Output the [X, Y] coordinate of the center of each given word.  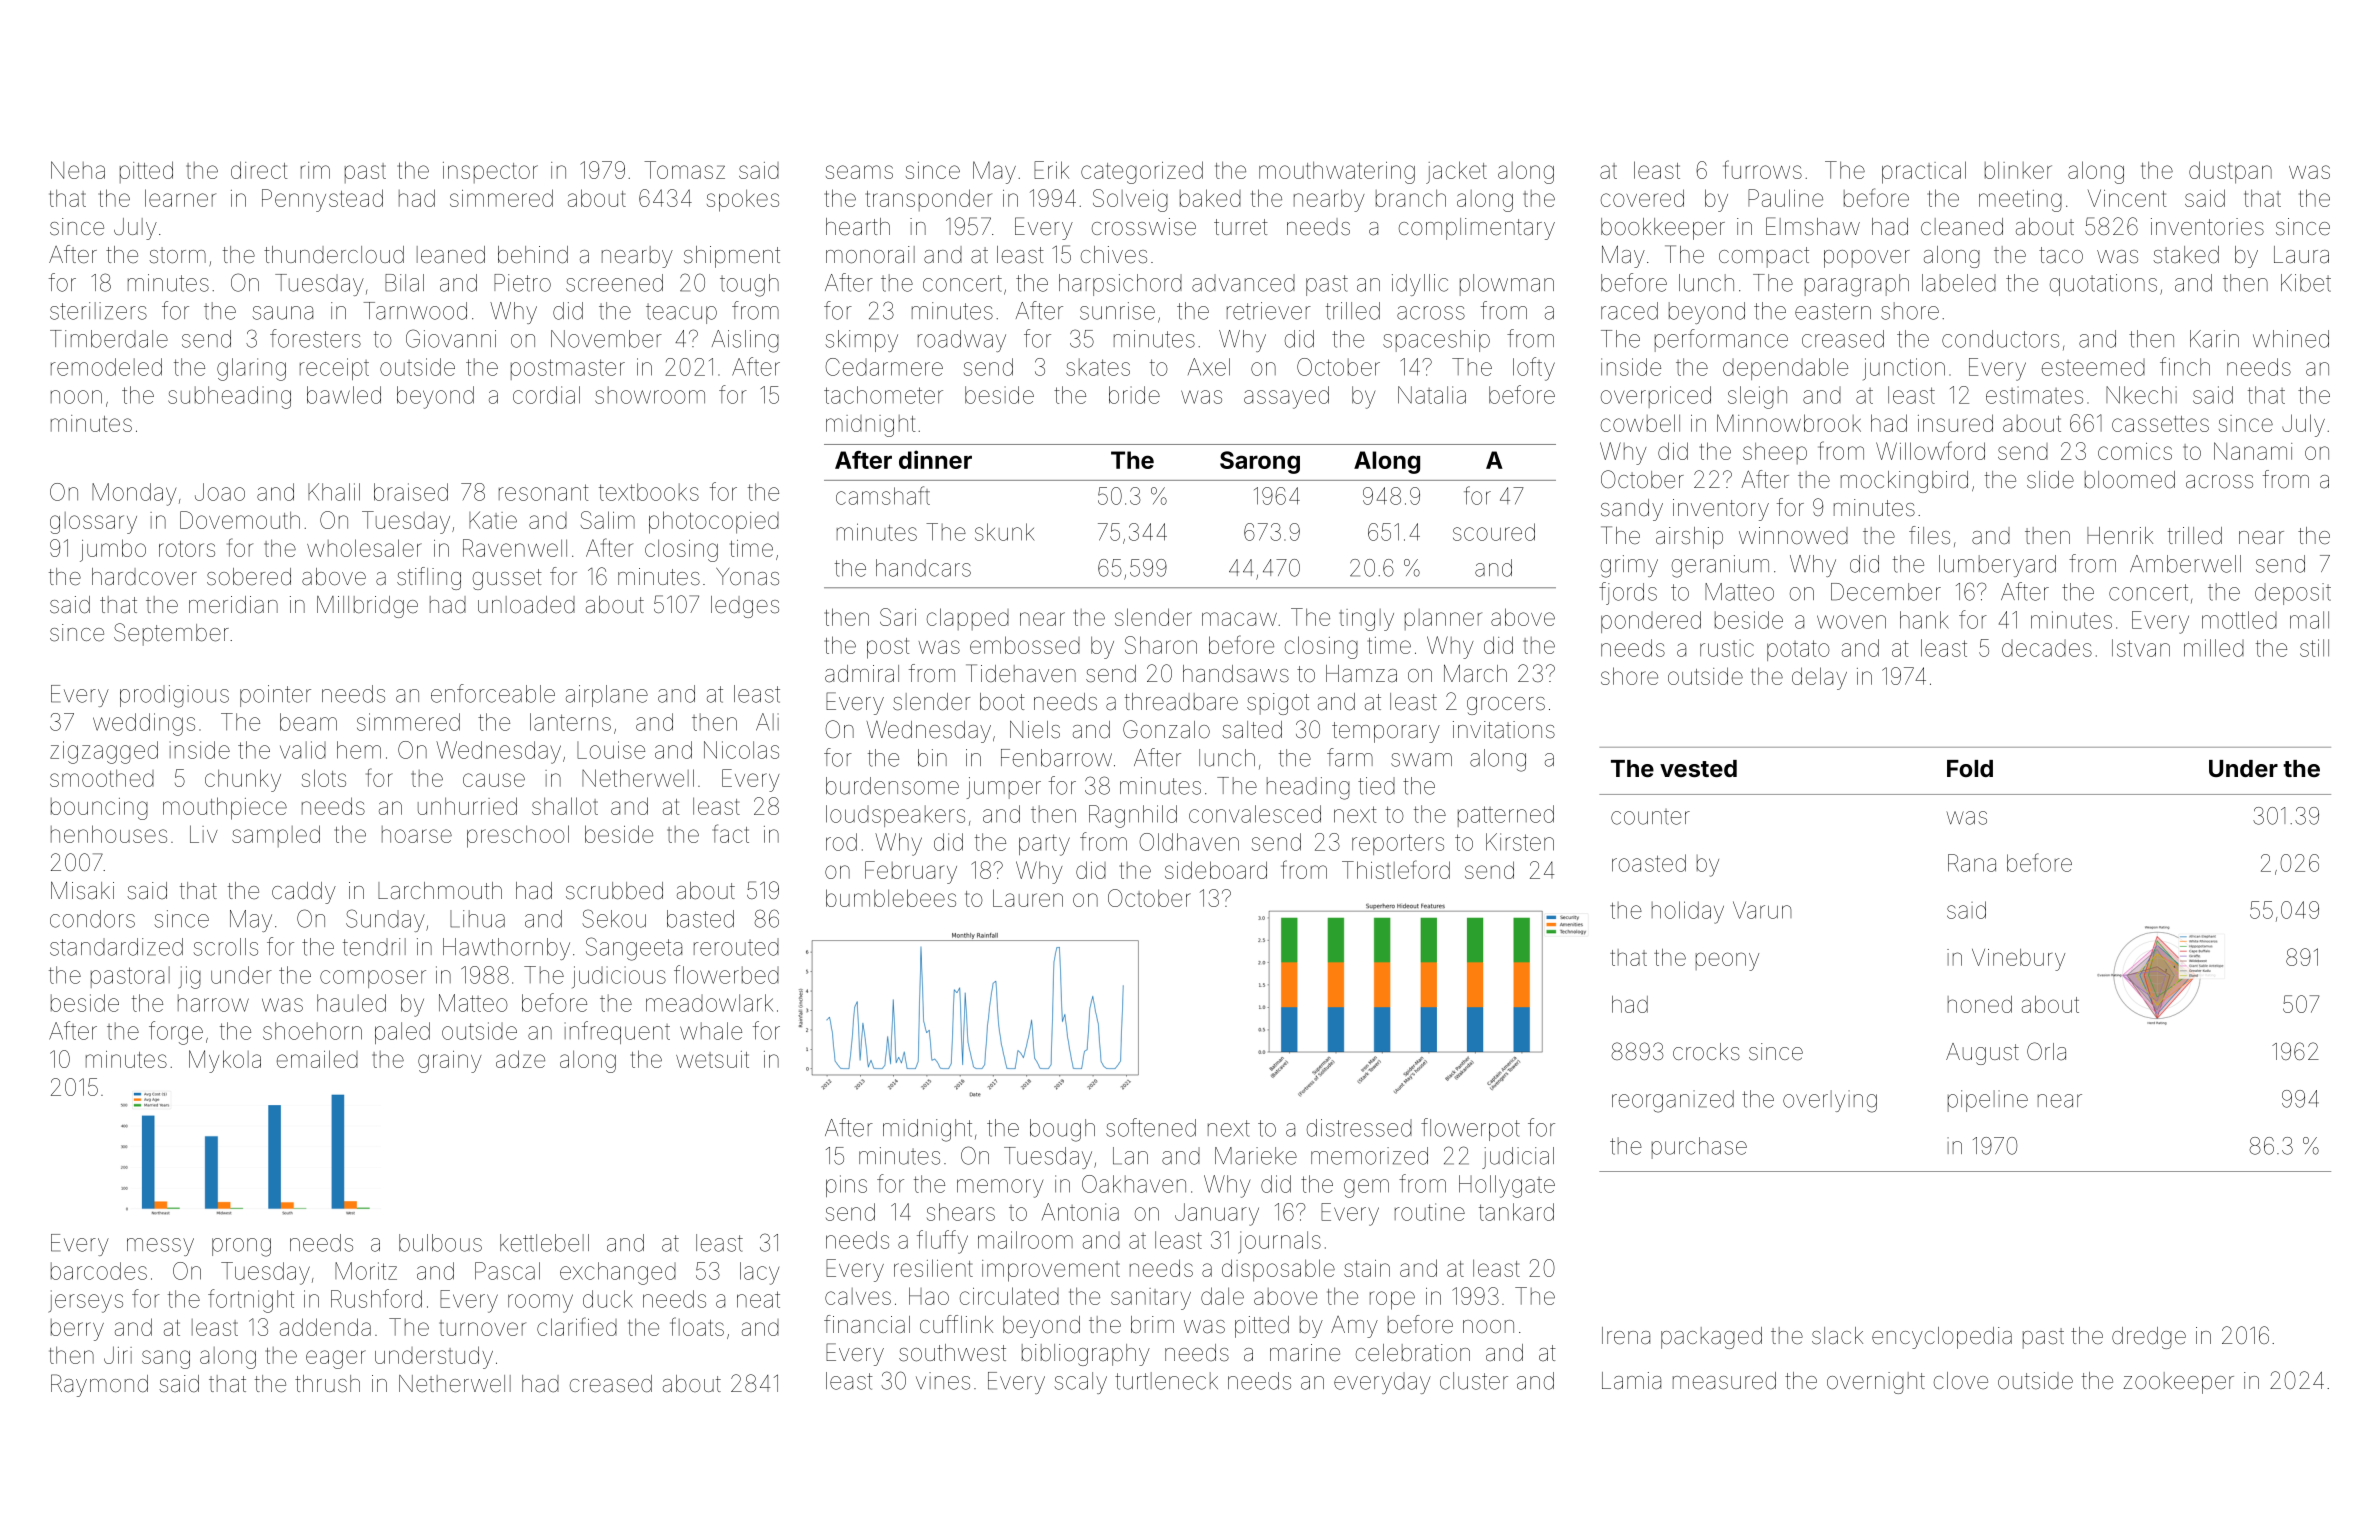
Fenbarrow [1056, 758]
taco [2061, 255]
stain [1367, 1268]
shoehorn [312, 1031]
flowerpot [1470, 1129]
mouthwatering [1337, 172]
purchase [1699, 1148]
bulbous [440, 1243]
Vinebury [2018, 960]
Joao [220, 492]
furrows [1762, 169]
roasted [1649, 863]
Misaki [82, 890]
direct [259, 170]
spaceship [1436, 341]
